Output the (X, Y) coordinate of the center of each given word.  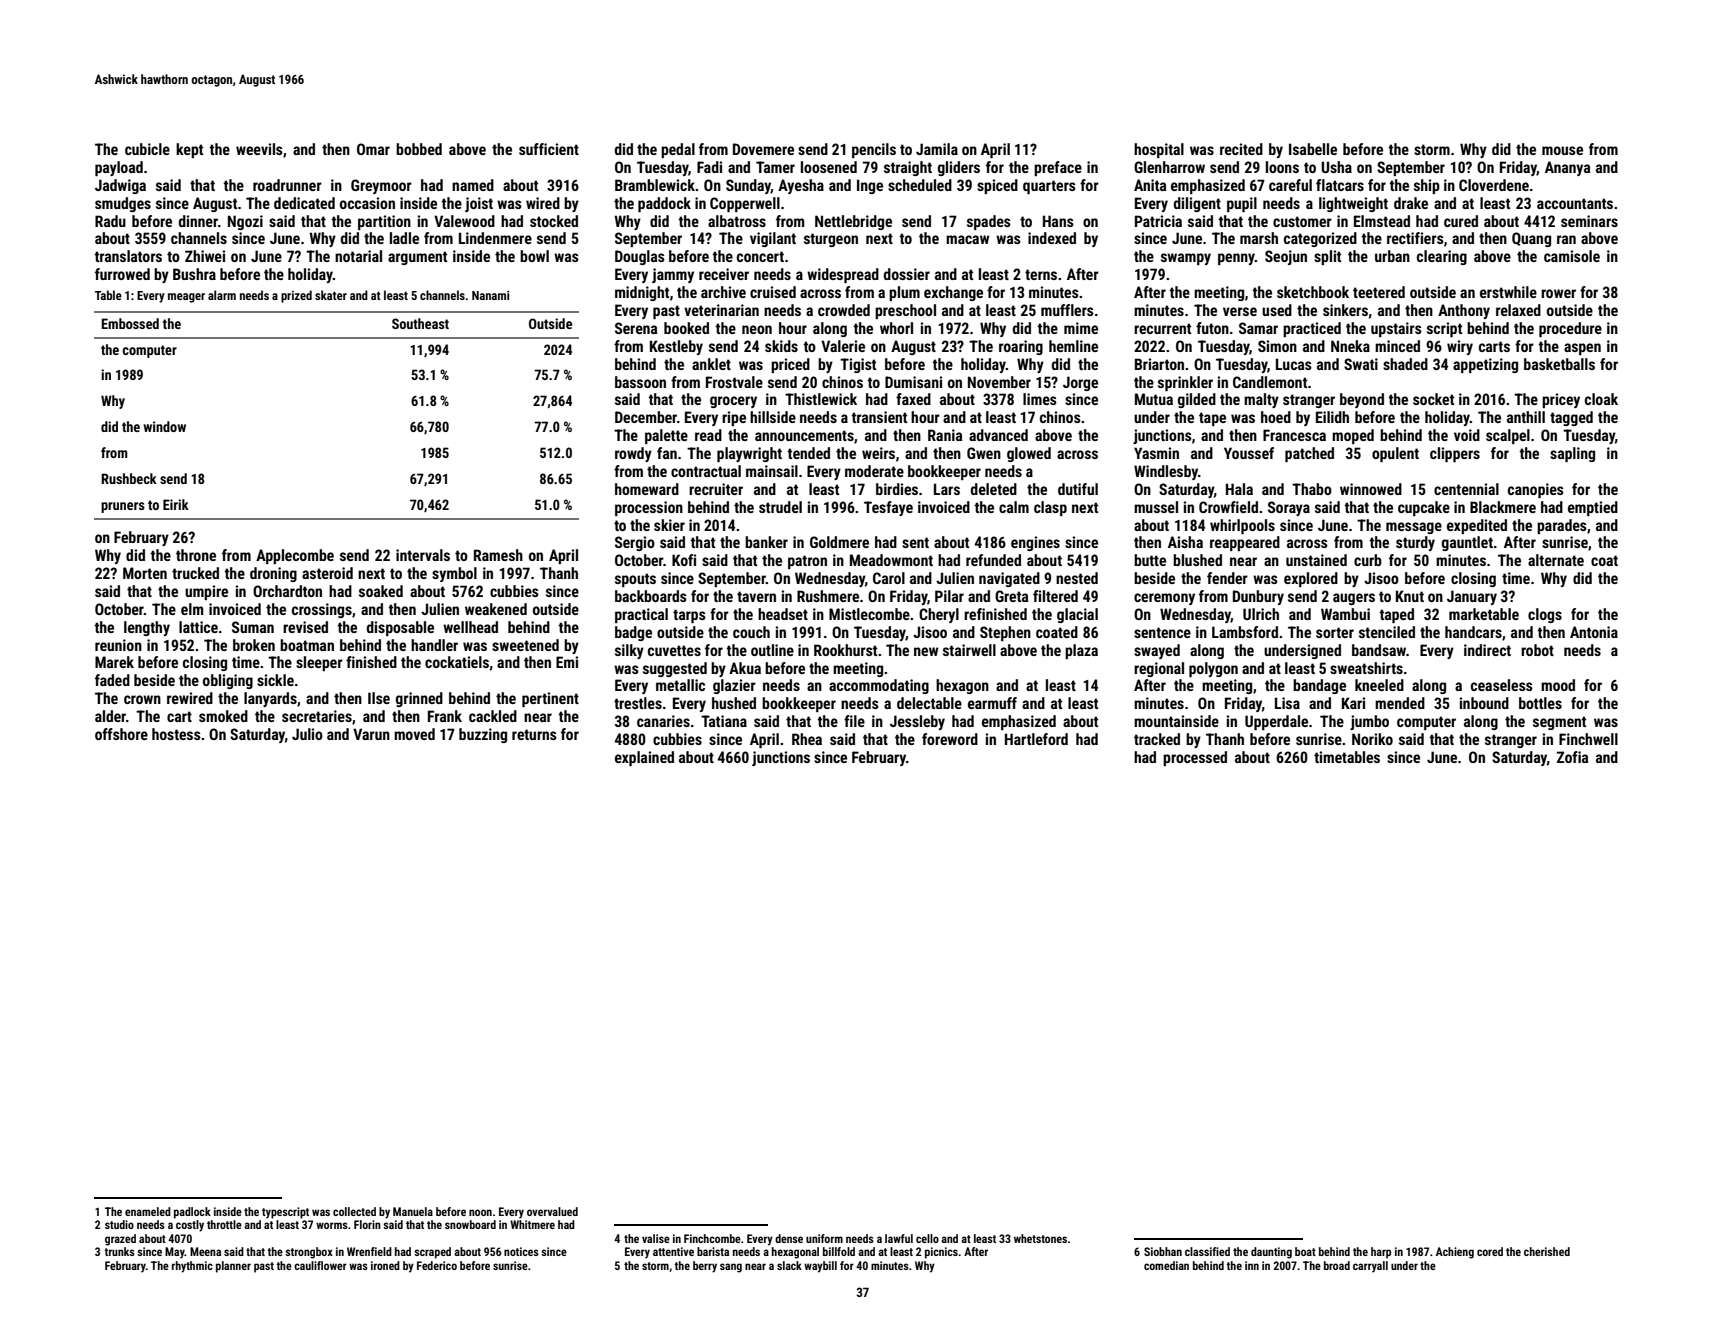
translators (128, 256)
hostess (176, 734)
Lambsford (1245, 632)
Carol (889, 578)
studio (119, 1224)
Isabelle (1313, 149)
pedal (678, 150)
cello (927, 1238)
